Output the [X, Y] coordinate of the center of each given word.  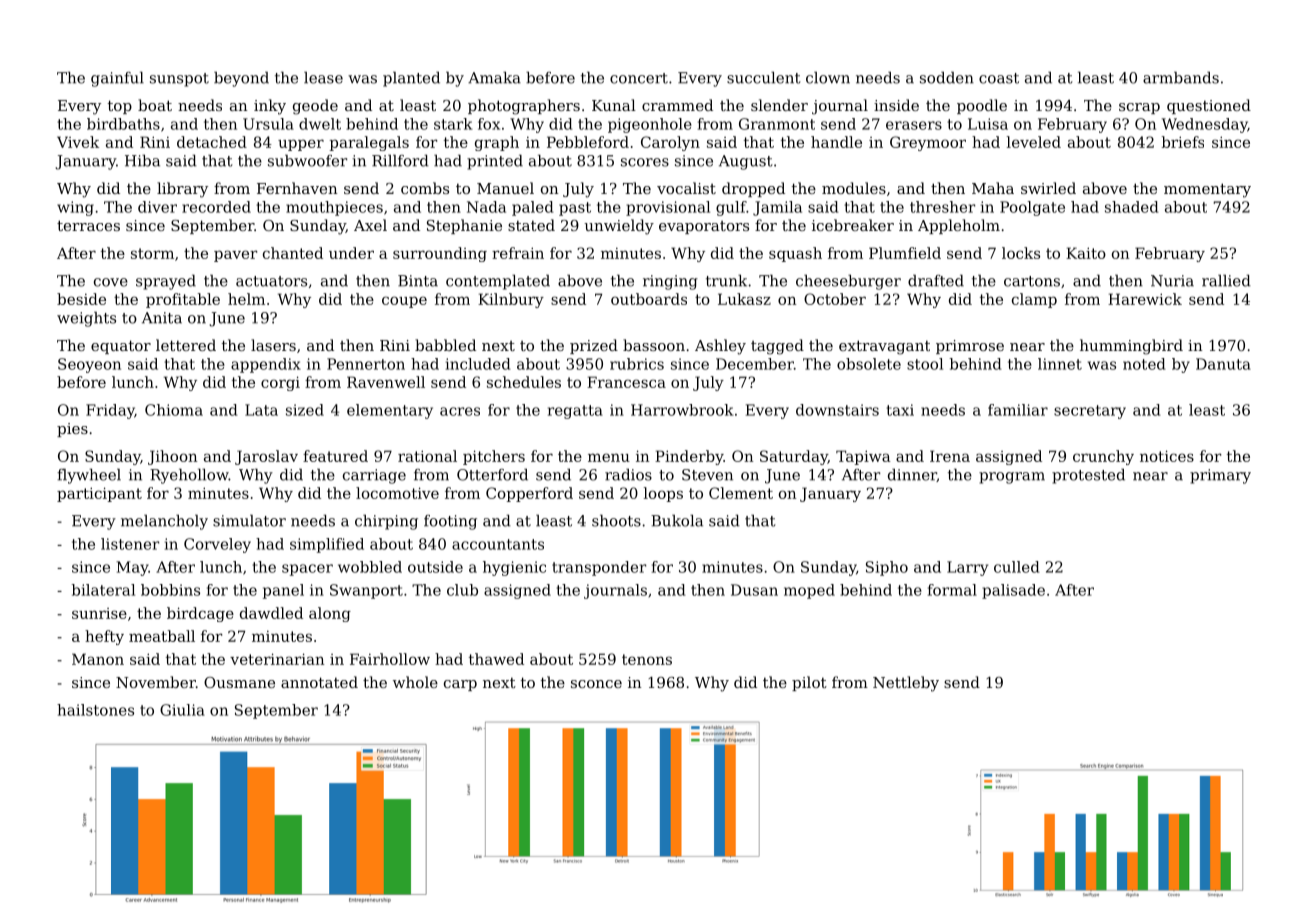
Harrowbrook [682, 410]
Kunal [614, 105]
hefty [104, 637]
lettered [186, 345]
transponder [599, 568]
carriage [374, 476]
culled [1017, 567]
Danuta [1223, 364]
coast [999, 78]
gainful [117, 79]
